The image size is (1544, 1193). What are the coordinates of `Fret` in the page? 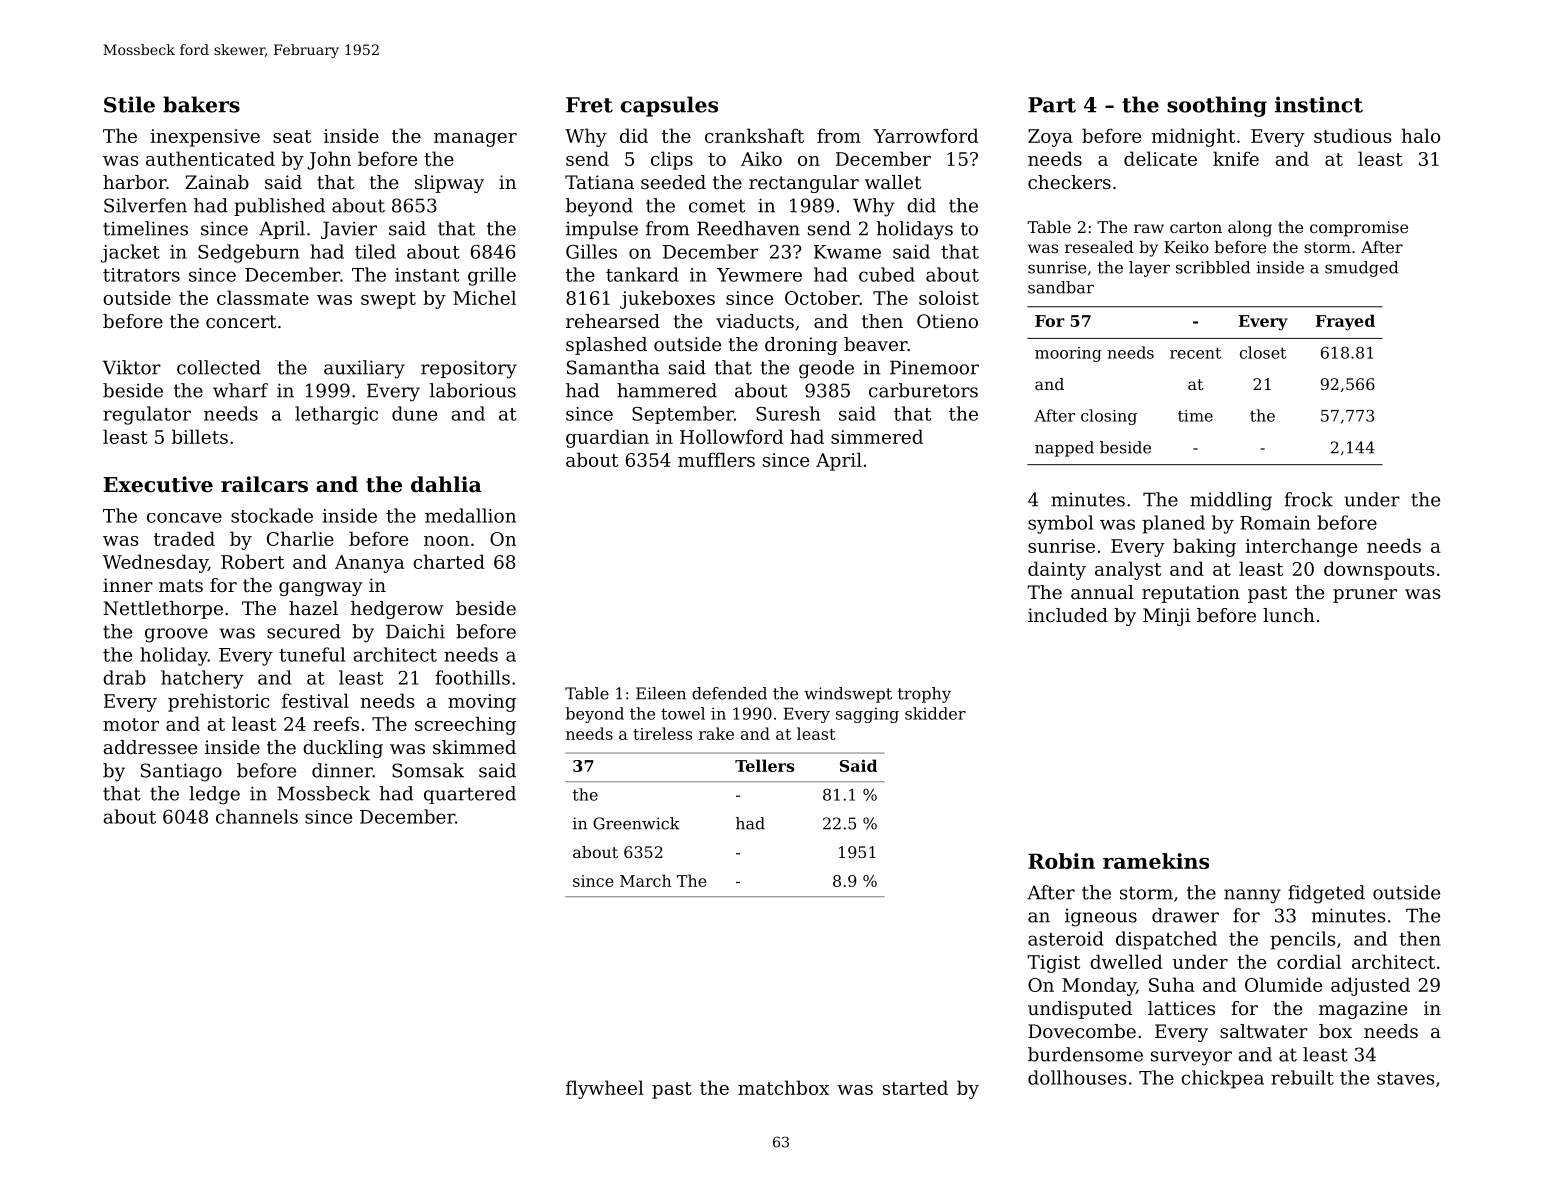 It's located at (589, 105).
